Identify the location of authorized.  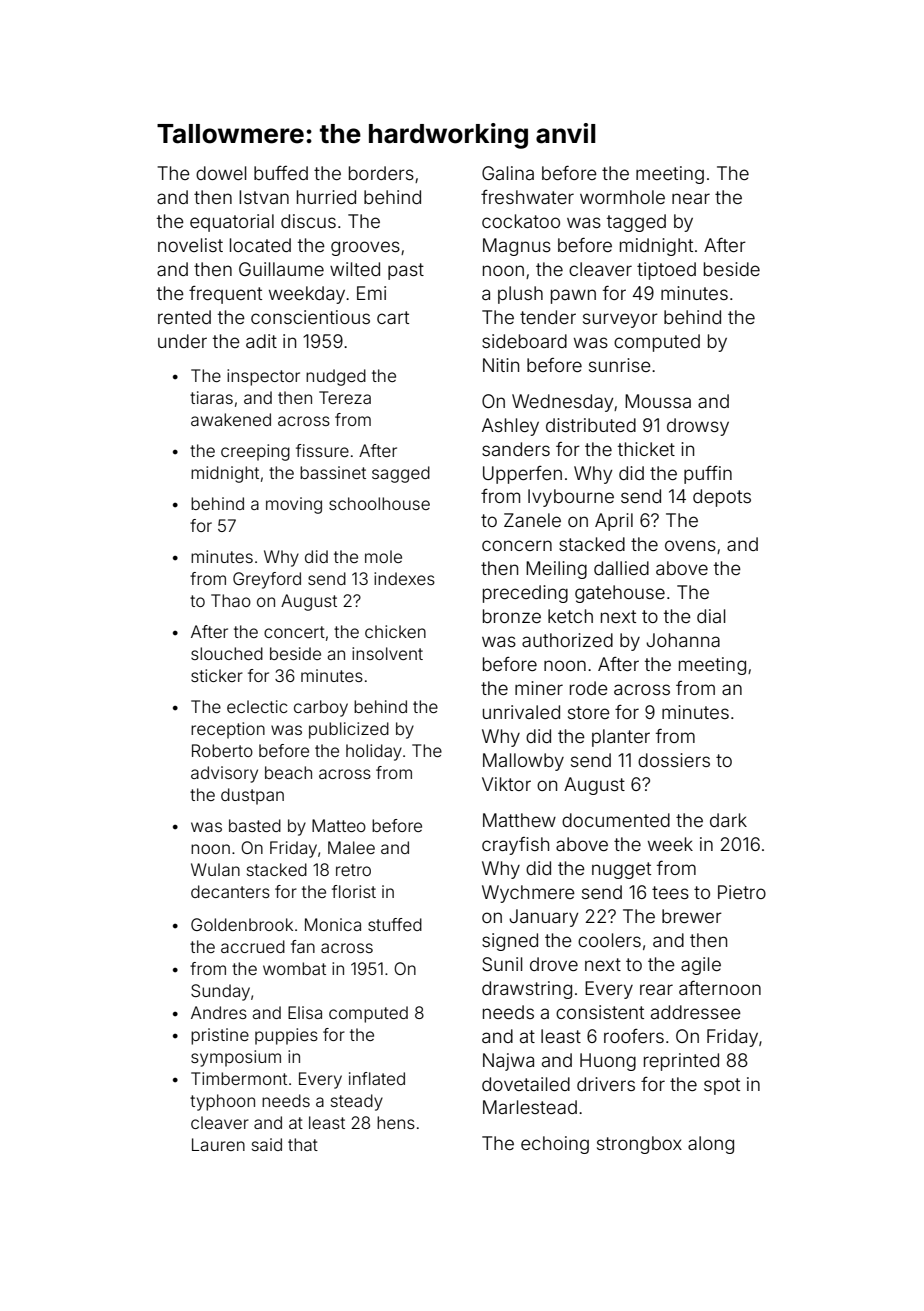
(567, 640).
